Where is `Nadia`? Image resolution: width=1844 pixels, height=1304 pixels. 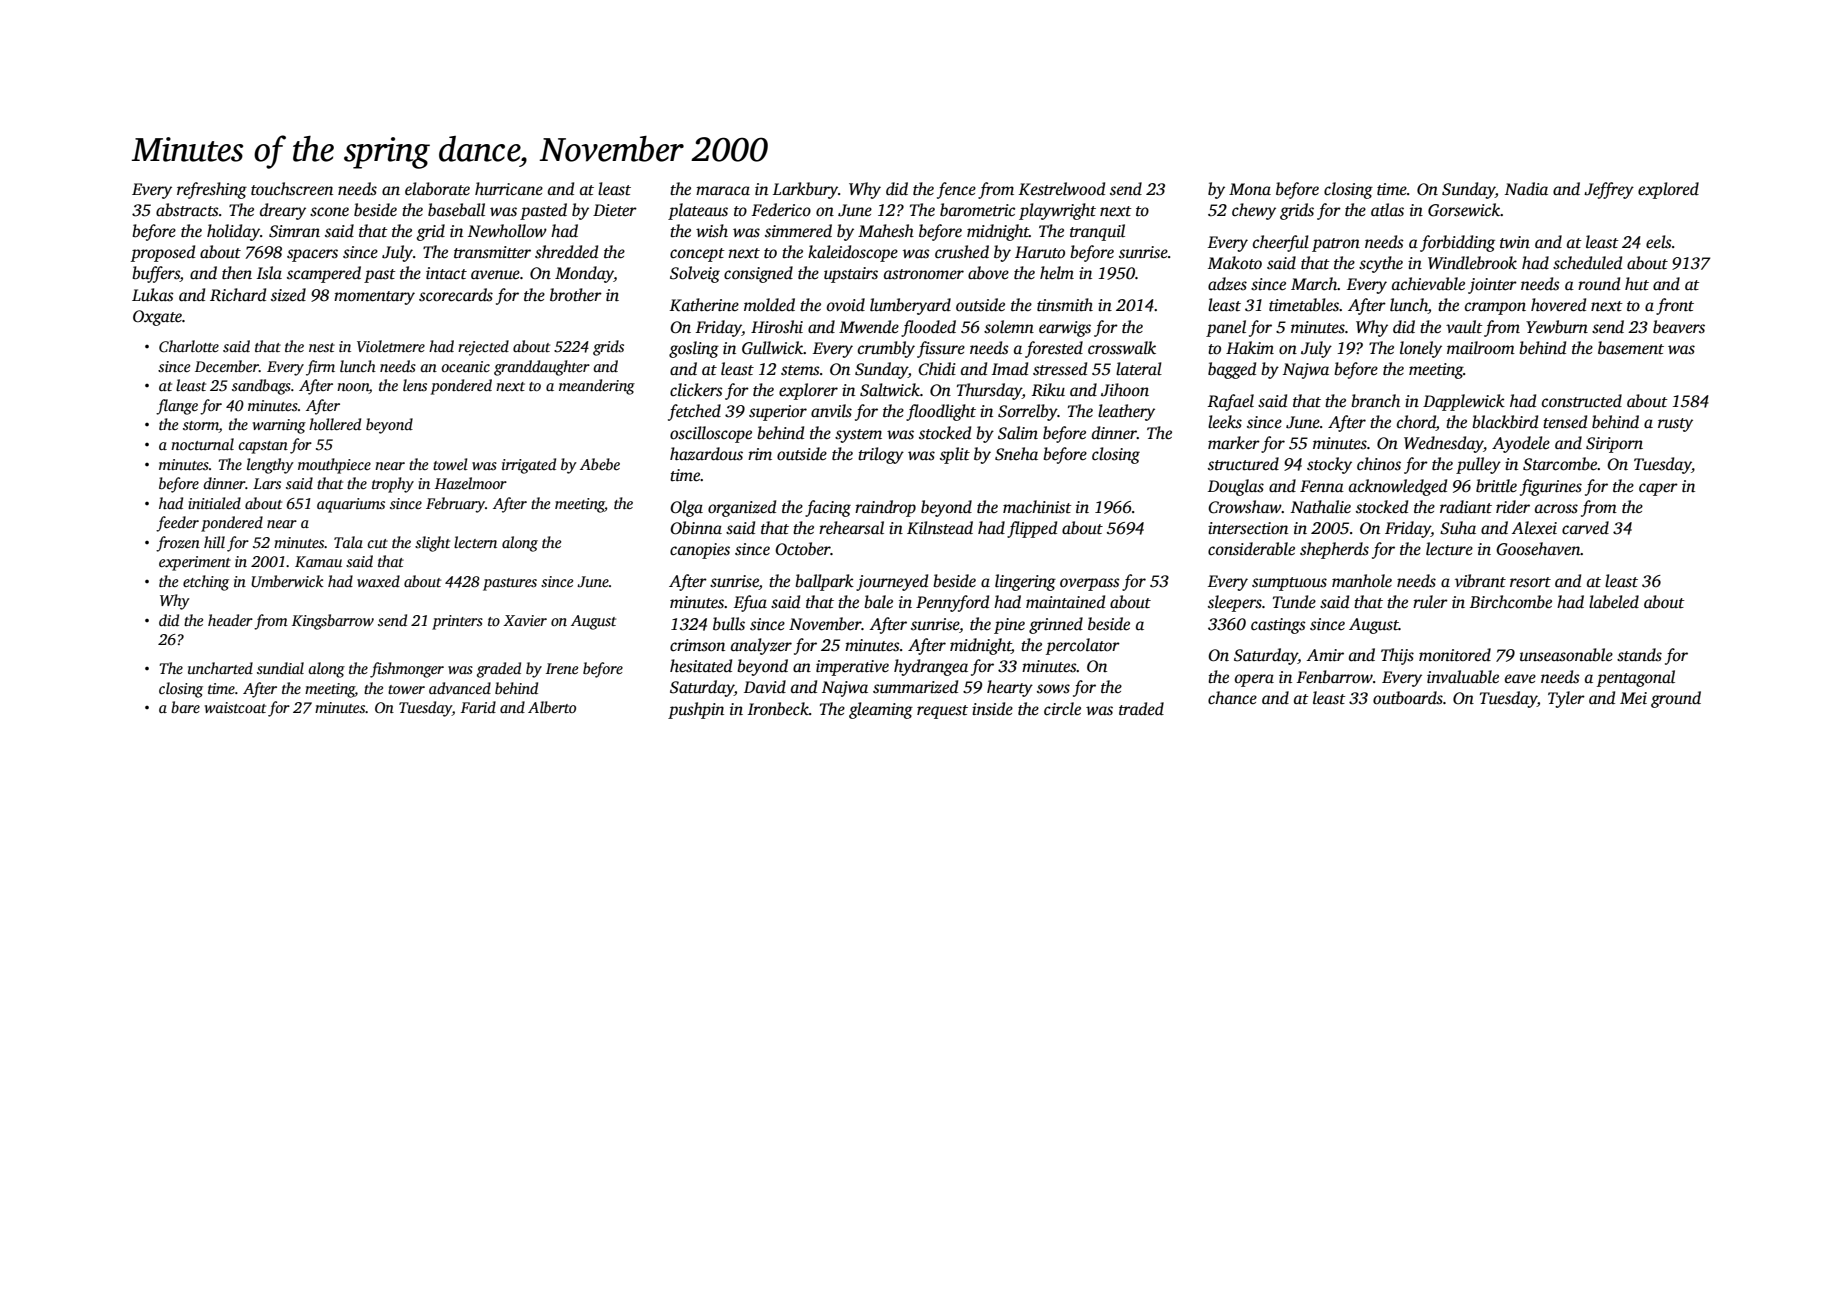 Nadia is located at coordinates (1526, 188).
